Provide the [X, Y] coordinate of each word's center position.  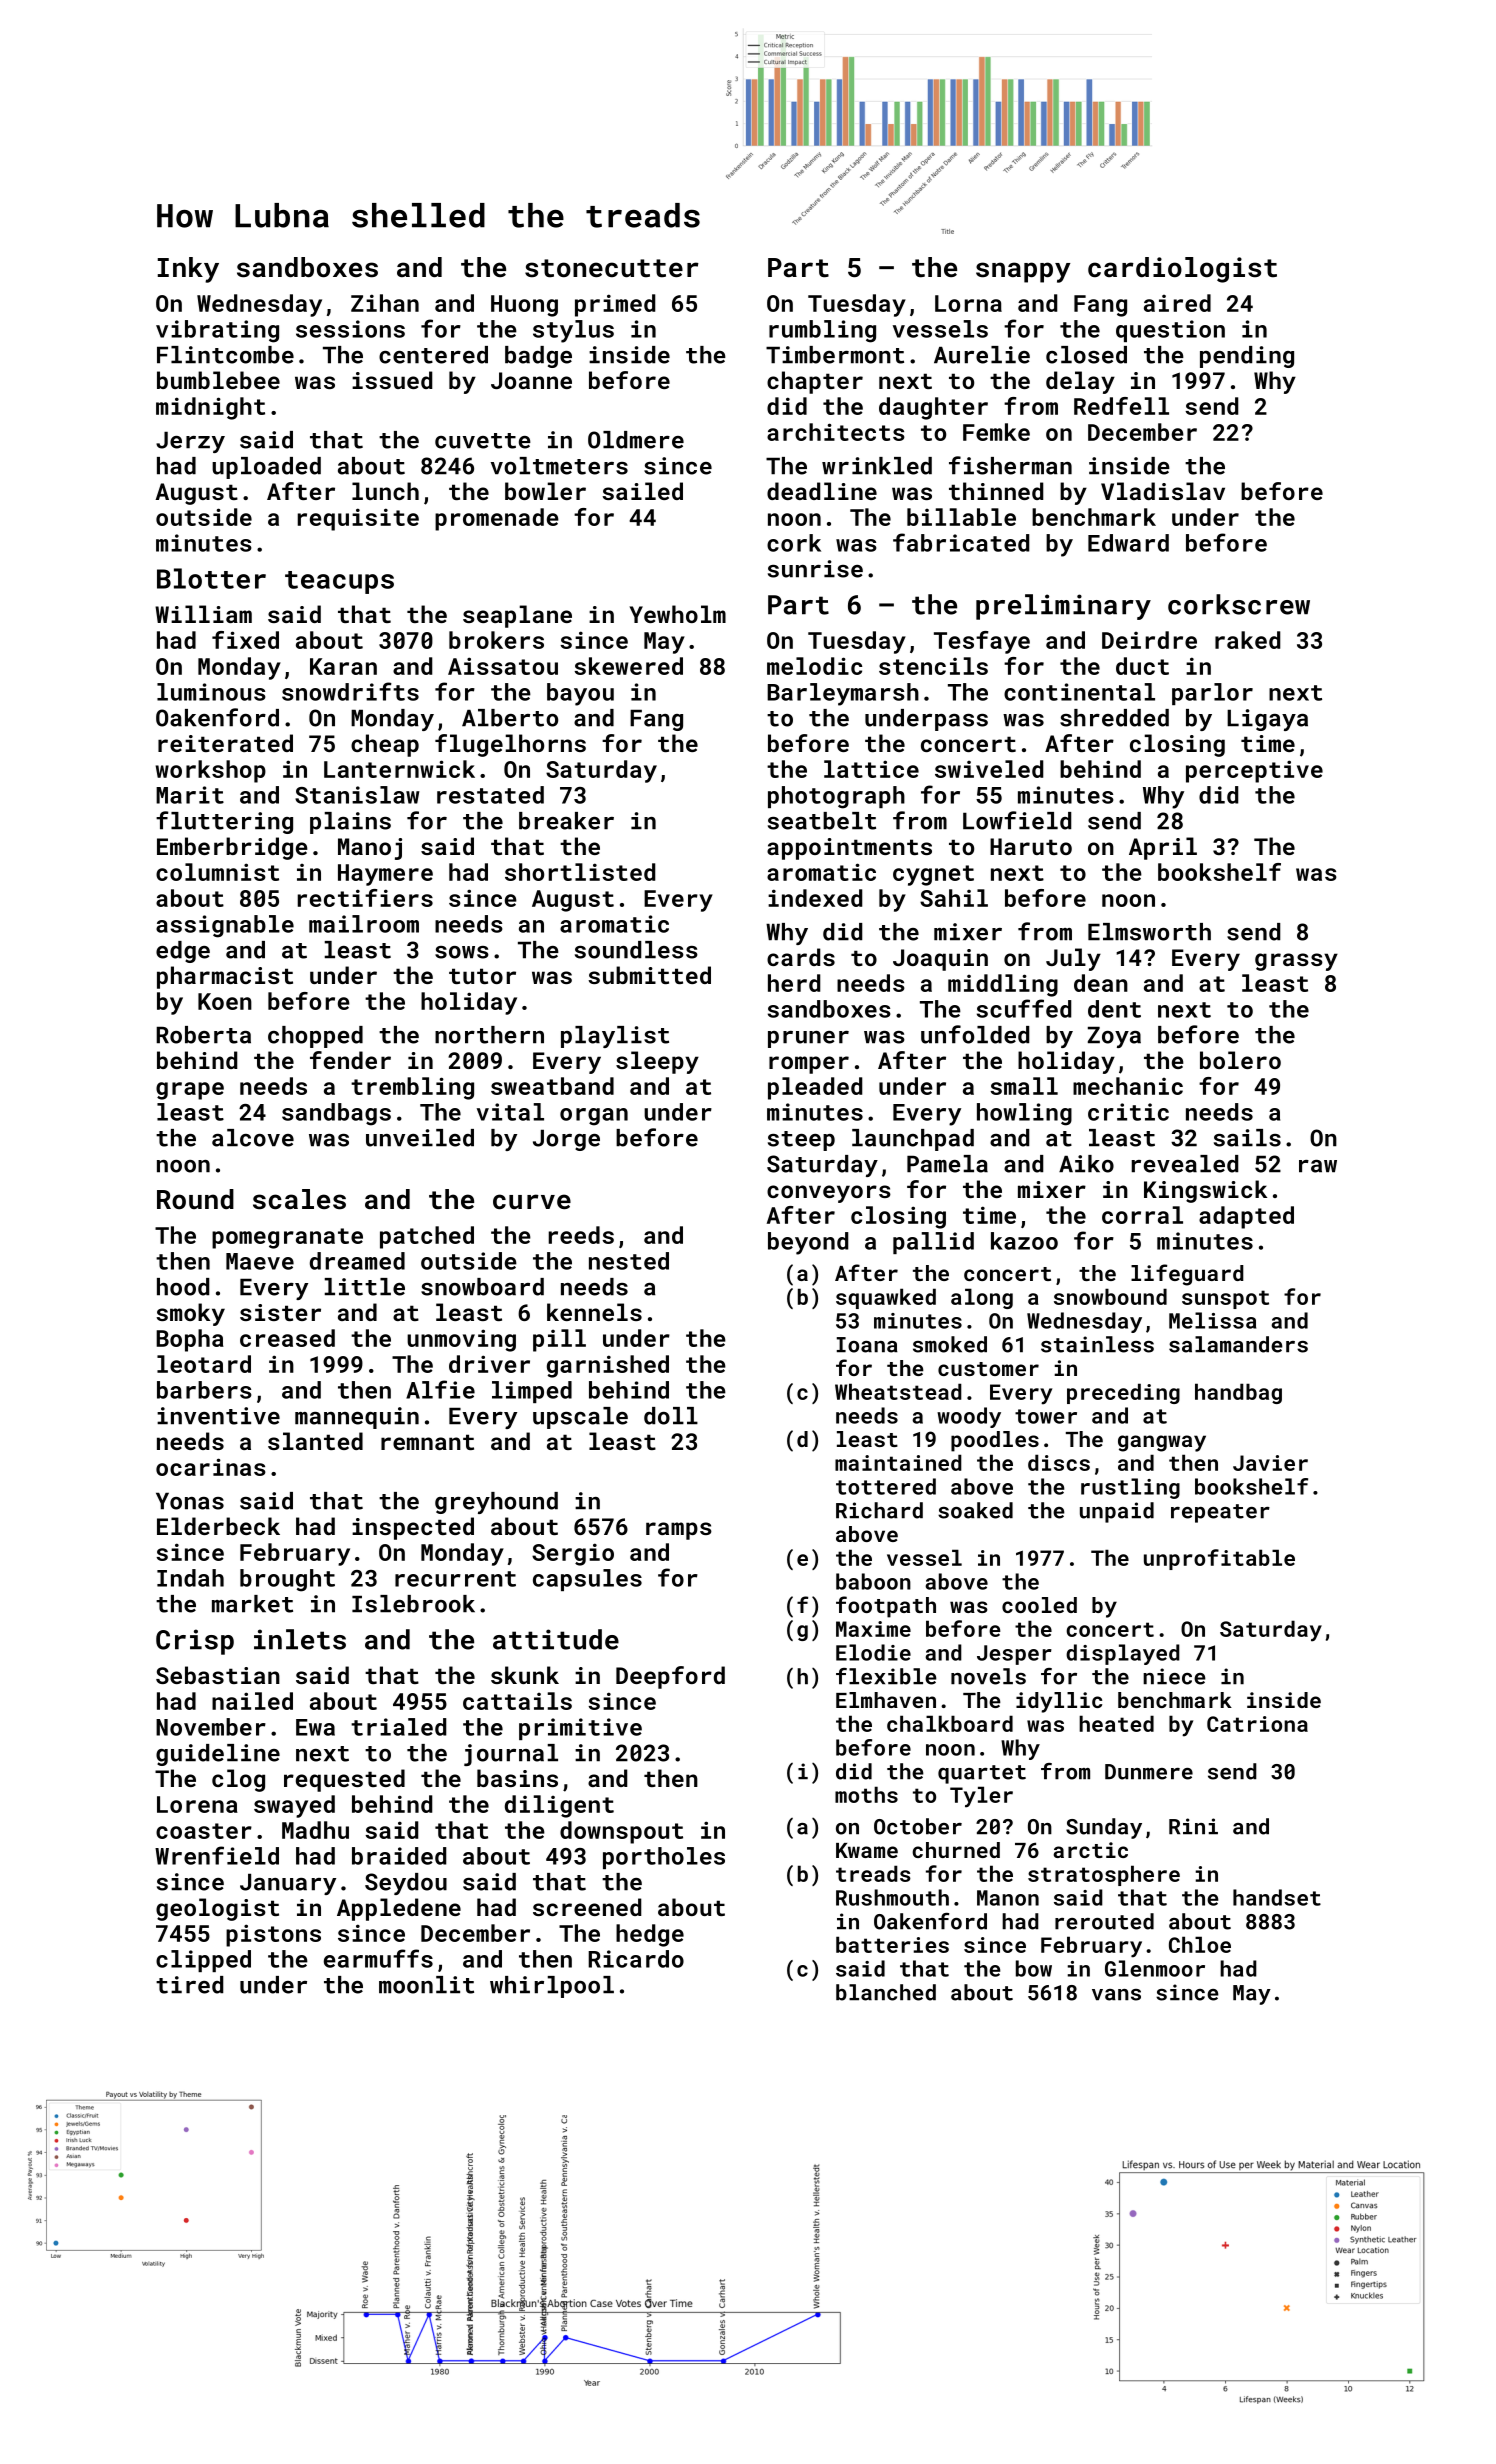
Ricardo [636, 1959]
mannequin [357, 1418]
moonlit [426, 1985]
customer [988, 1369]
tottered [886, 1486]
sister [280, 1312]
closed [1086, 355]
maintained [898, 1462]
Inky [188, 270]
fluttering [224, 822]
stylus [573, 331]
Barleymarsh [843, 694]
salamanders [1238, 1344]
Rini [1193, 1826]
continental [1079, 692]
